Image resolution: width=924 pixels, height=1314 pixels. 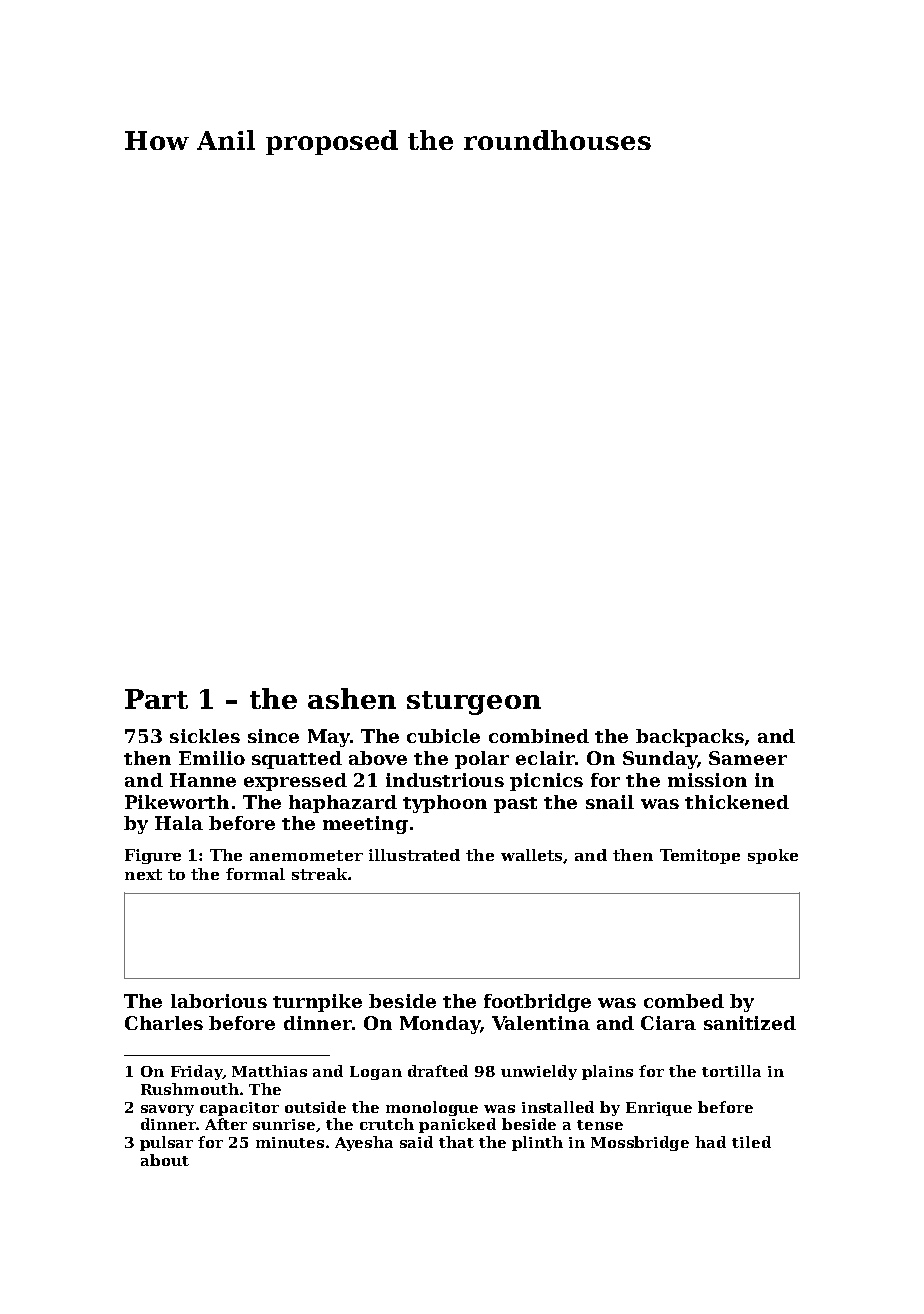 What do you see at coordinates (748, 758) in the image?
I see `Sameer` at bounding box center [748, 758].
